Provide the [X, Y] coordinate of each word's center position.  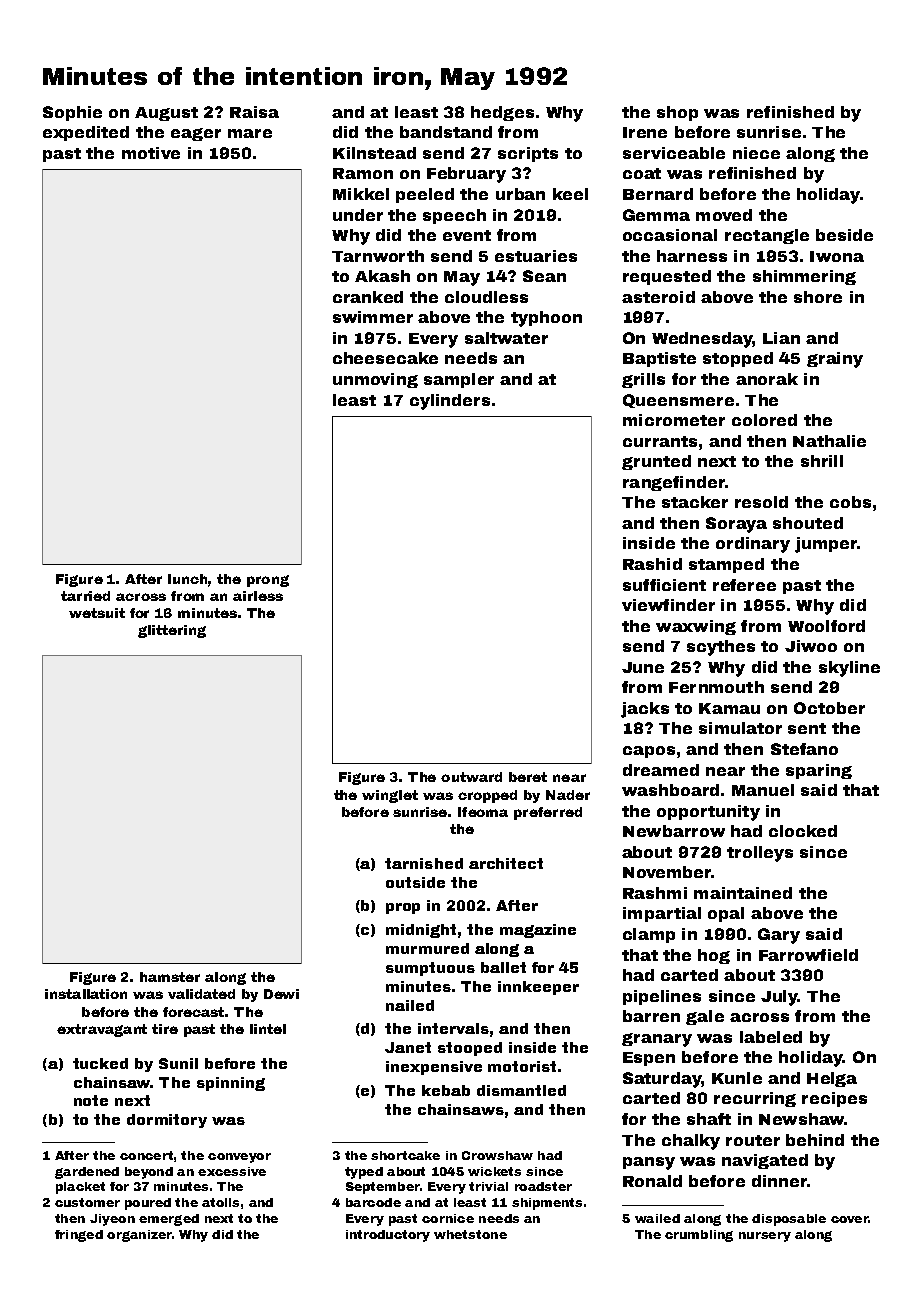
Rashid [652, 564]
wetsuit [97, 613]
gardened [87, 1173]
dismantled [521, 1090]
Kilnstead [374, 153]
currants [660, 441]
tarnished [424, 863]
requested [667, 277]
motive [151, 153]
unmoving [375, 380]
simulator [740, 728]
